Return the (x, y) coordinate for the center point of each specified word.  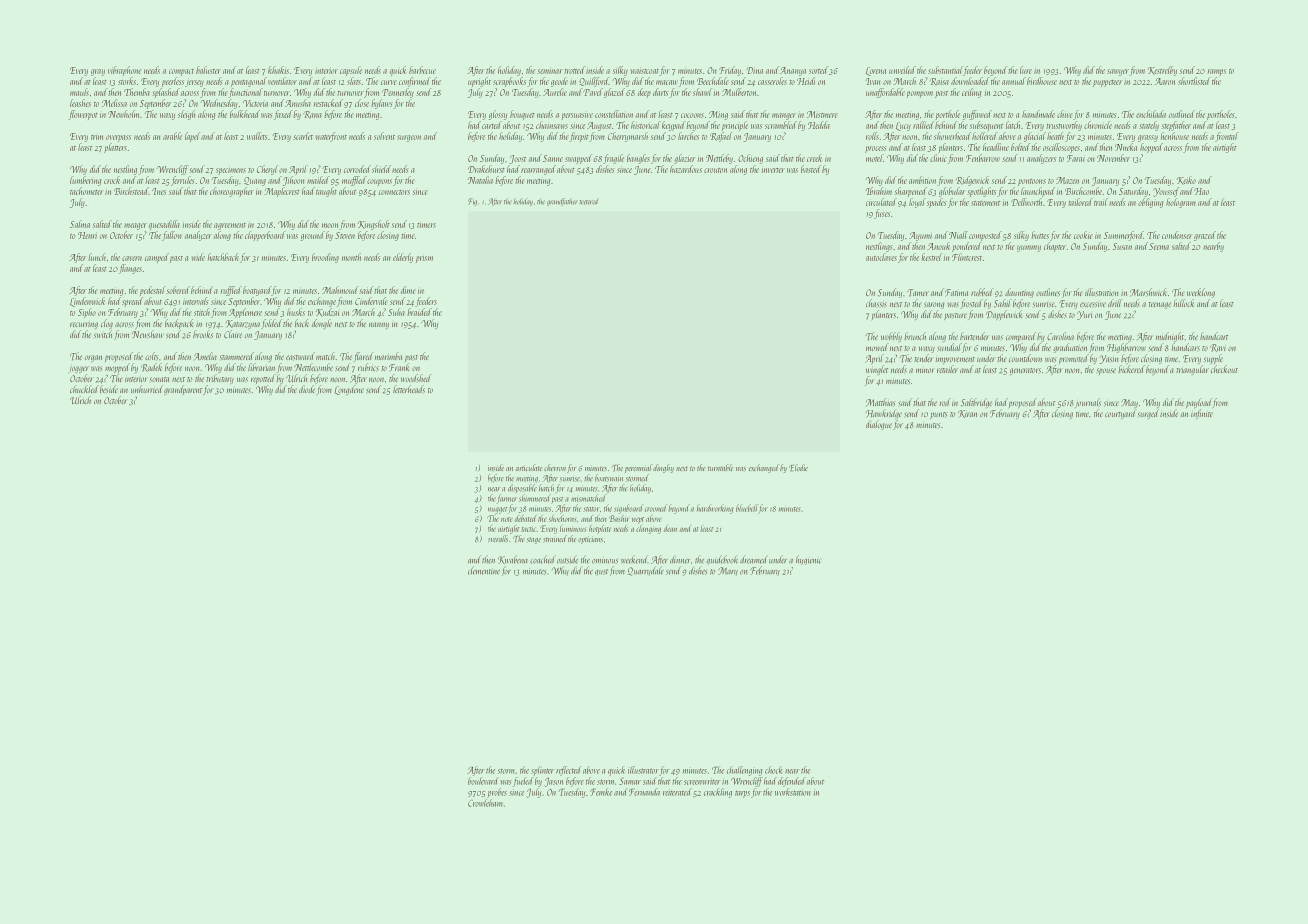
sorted (818, 70)
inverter (773, 170)
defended (791, 782)
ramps (1217, 72)
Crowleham (485, 803)
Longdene (349, 390)
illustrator (643, 770)
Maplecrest (282, 192)
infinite (1202, 414)
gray (98, 72)
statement (985, 203)
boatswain (609, 478)
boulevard (483, 781)
